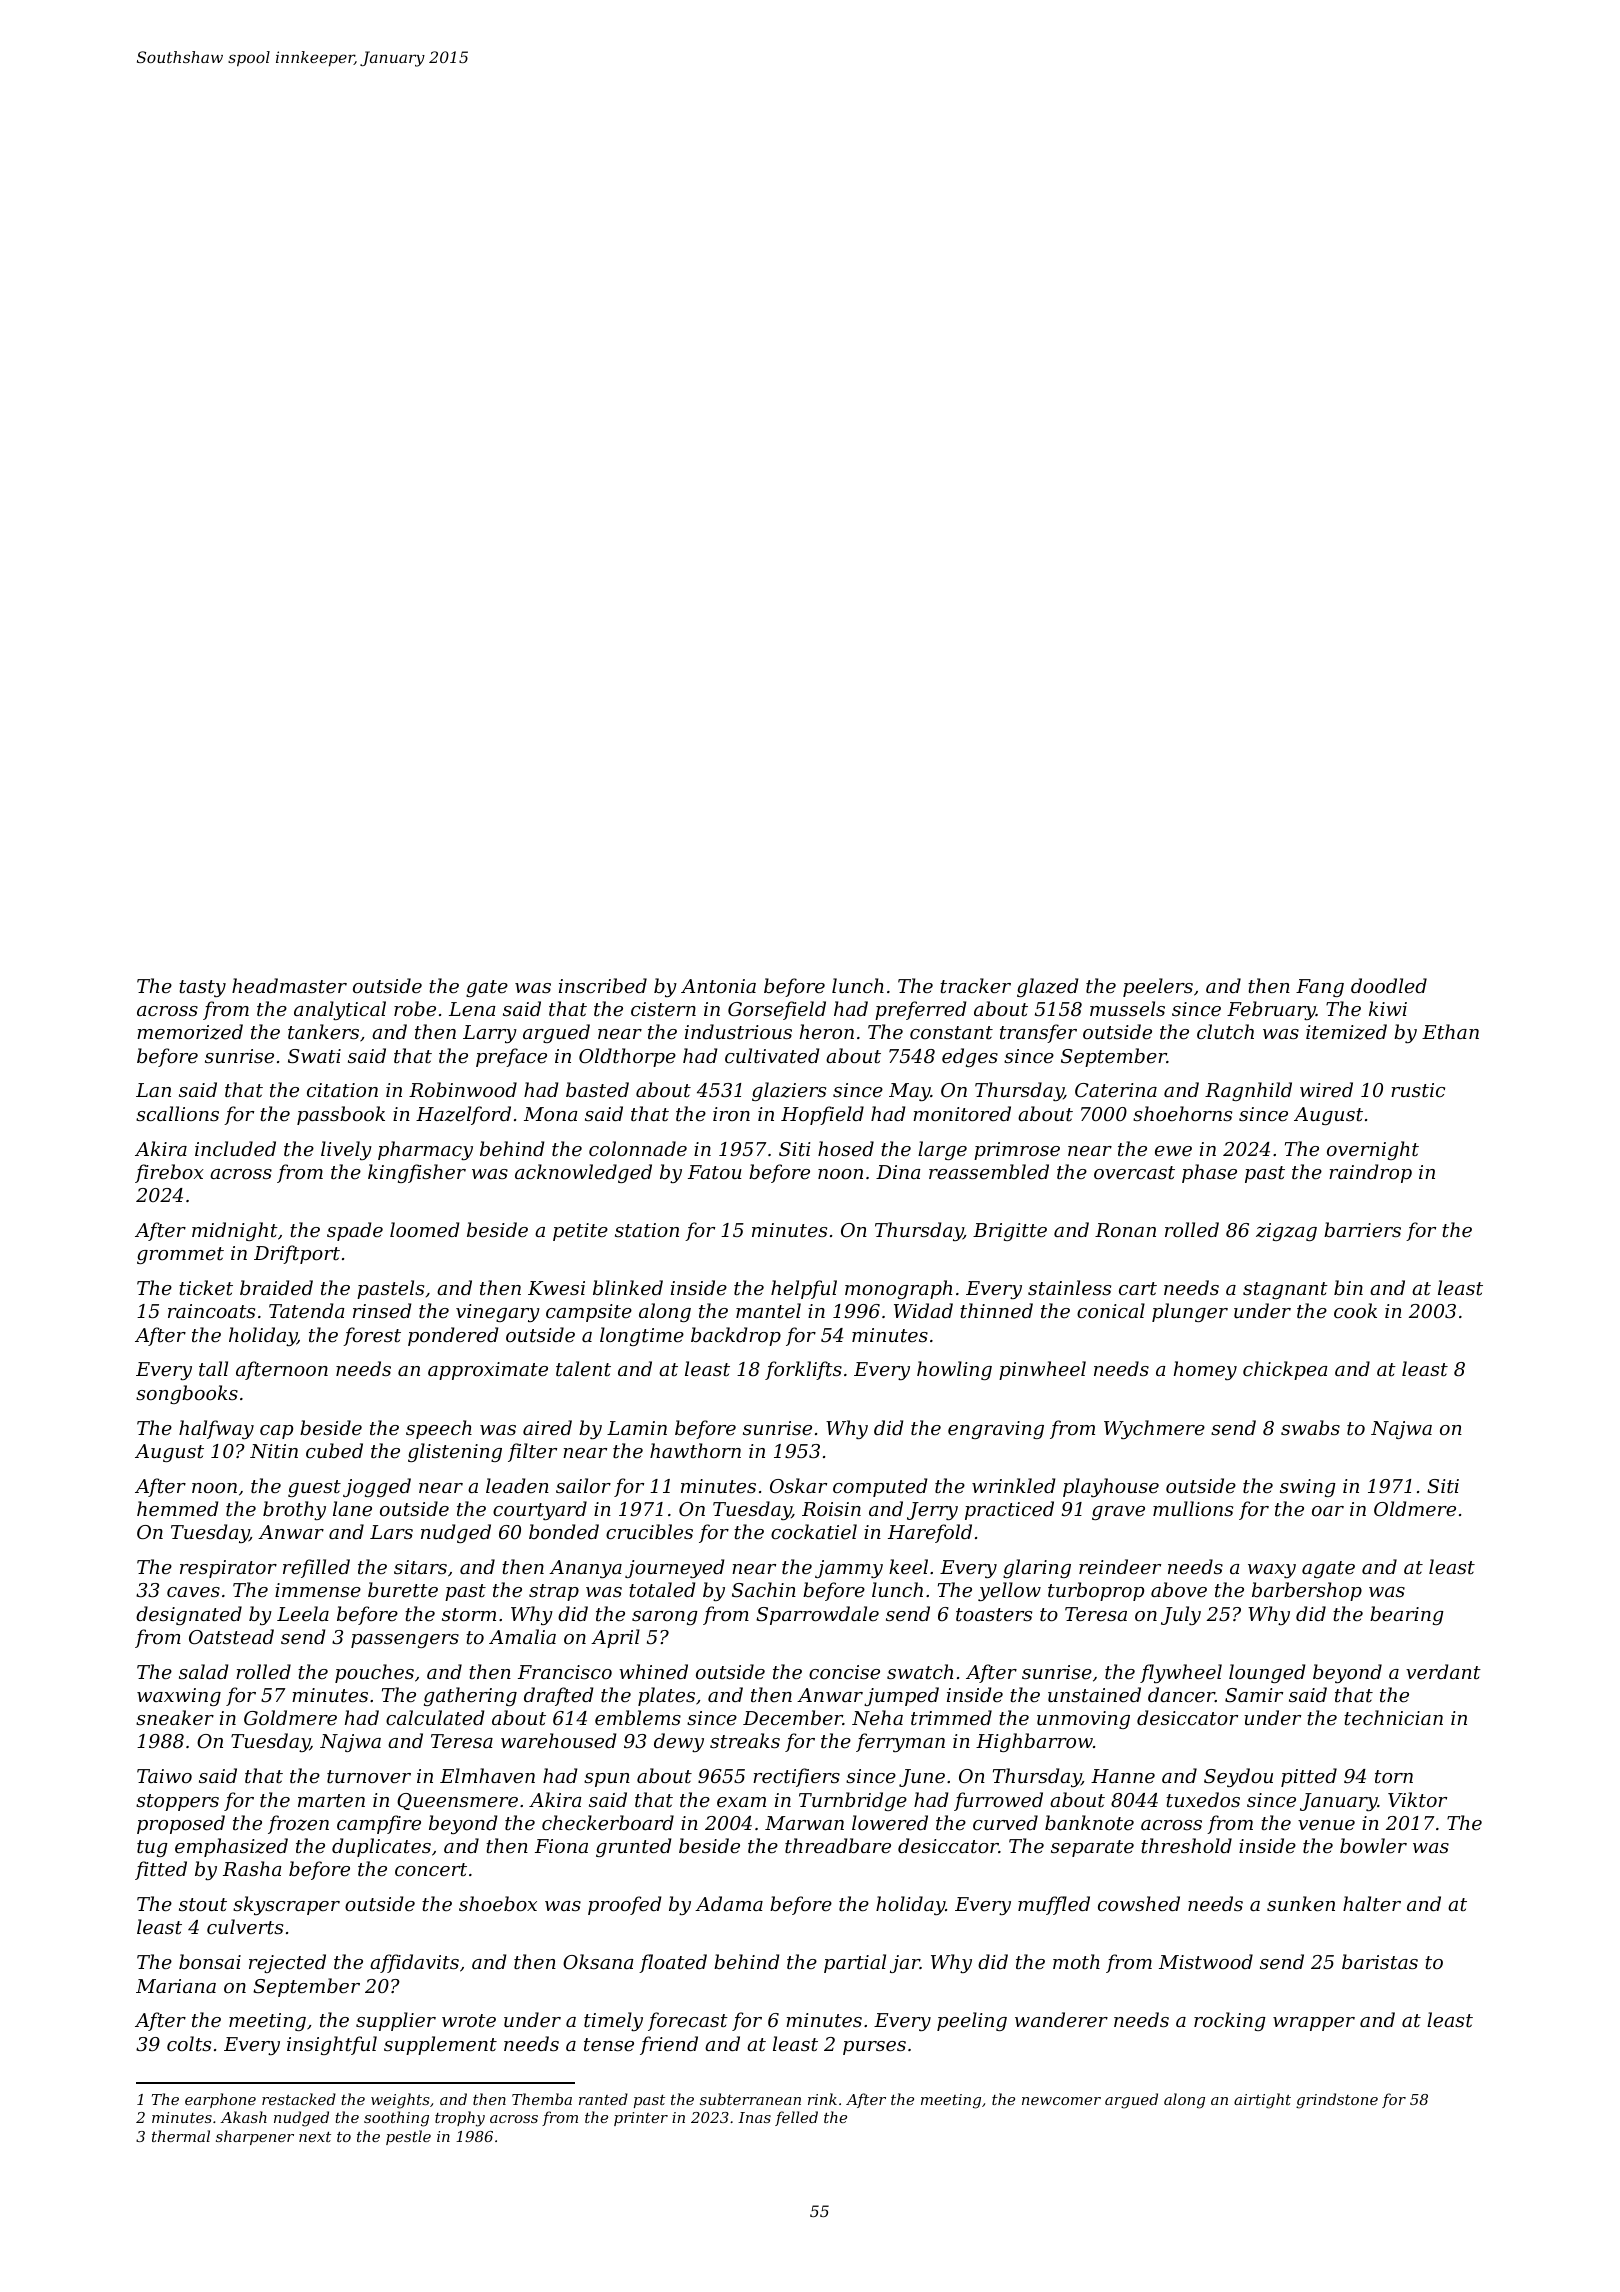 Image resolution: width=1620 pixels, height=2292 pixels. What do you see at coordinates (1181, 1615) in the page?
I see `July` at bounding box center [1181, 1615].
